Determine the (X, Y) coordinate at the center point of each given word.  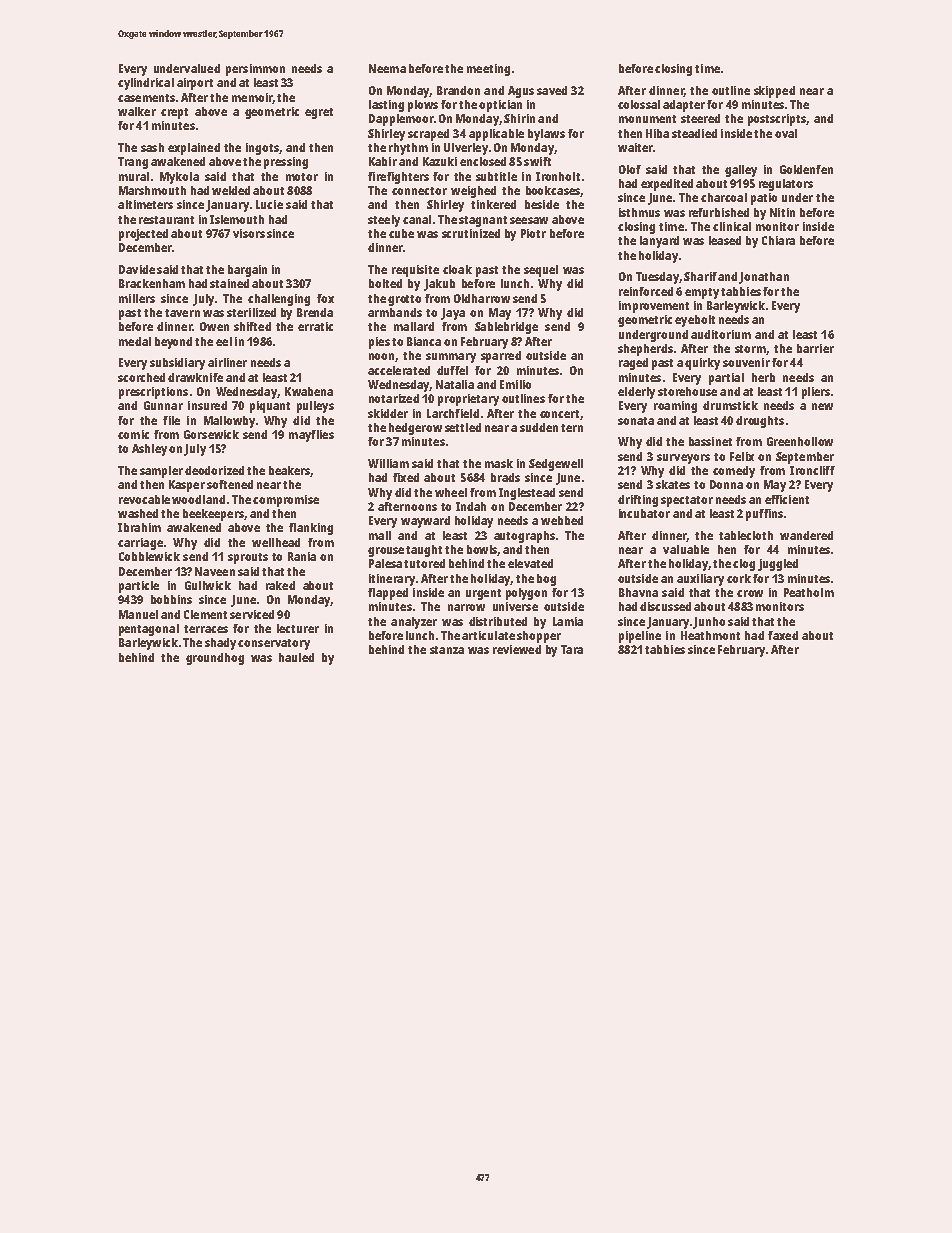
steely (384, 221)
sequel (541, 271)
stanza (447, 650)
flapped (388, 594)
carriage (140, 544)
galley (741, 171)
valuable (686, 549)
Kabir (383, 161)
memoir (252, 97)
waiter (635, 147)
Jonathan (764, 278)
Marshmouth (152, 190)
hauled (296, 657)
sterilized (251, 312)
